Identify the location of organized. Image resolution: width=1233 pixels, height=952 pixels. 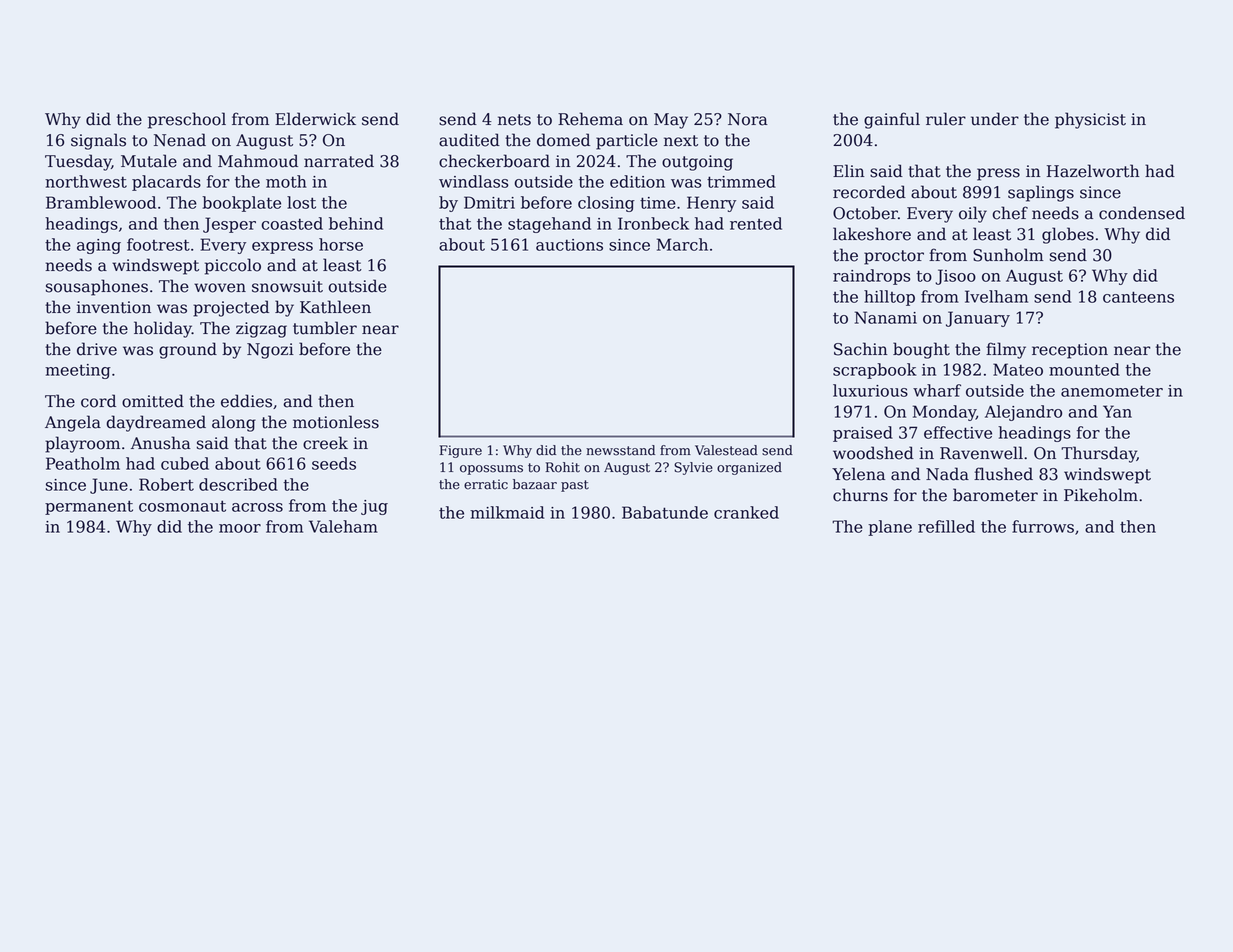
(749, 468).
